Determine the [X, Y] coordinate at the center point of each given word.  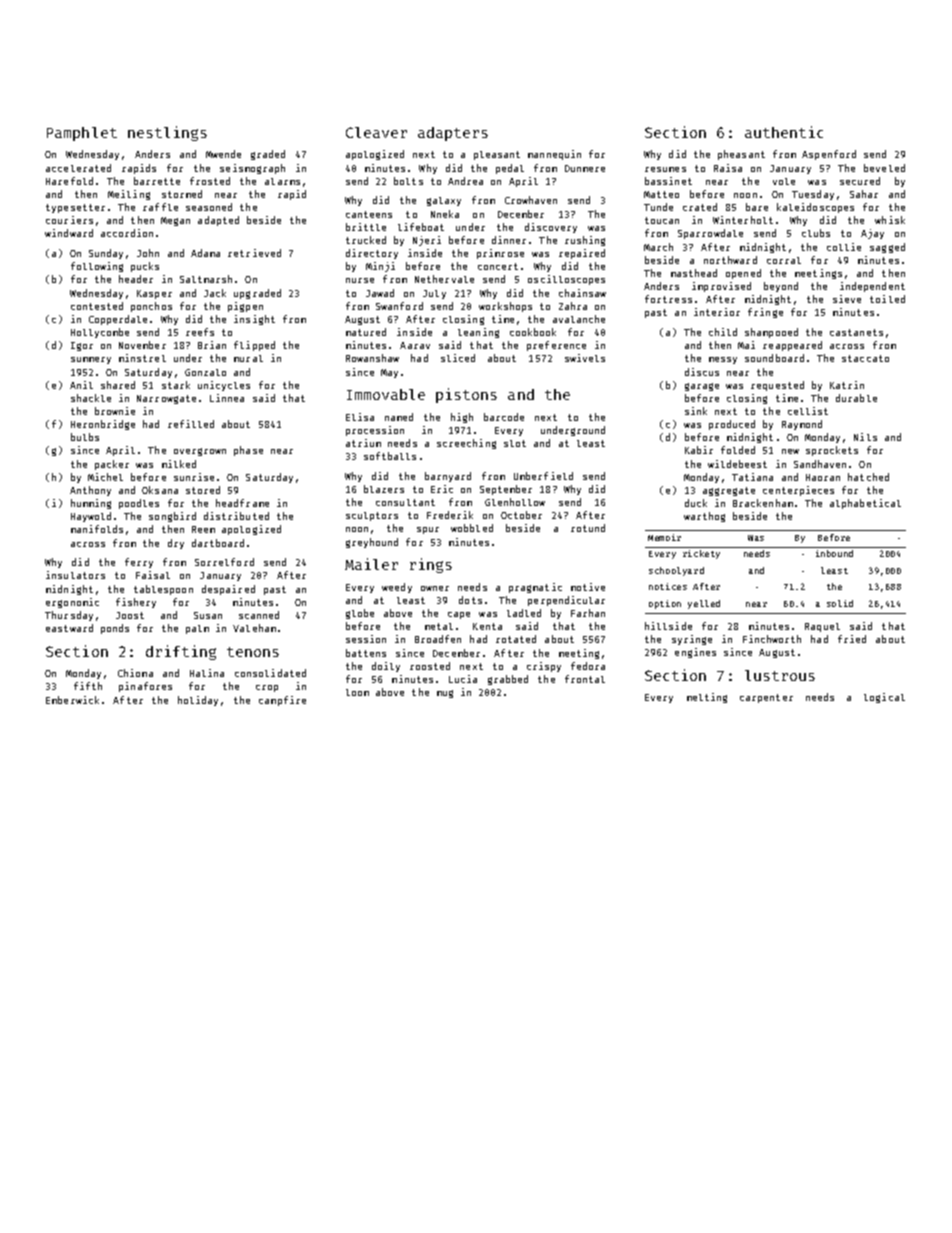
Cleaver [376, 132]
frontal [585, 679]
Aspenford [829, 155]
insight [254, 320]
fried [852, 639]
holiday [198, 701]
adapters [453, 134]
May [389, 373]
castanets [856, 332]
